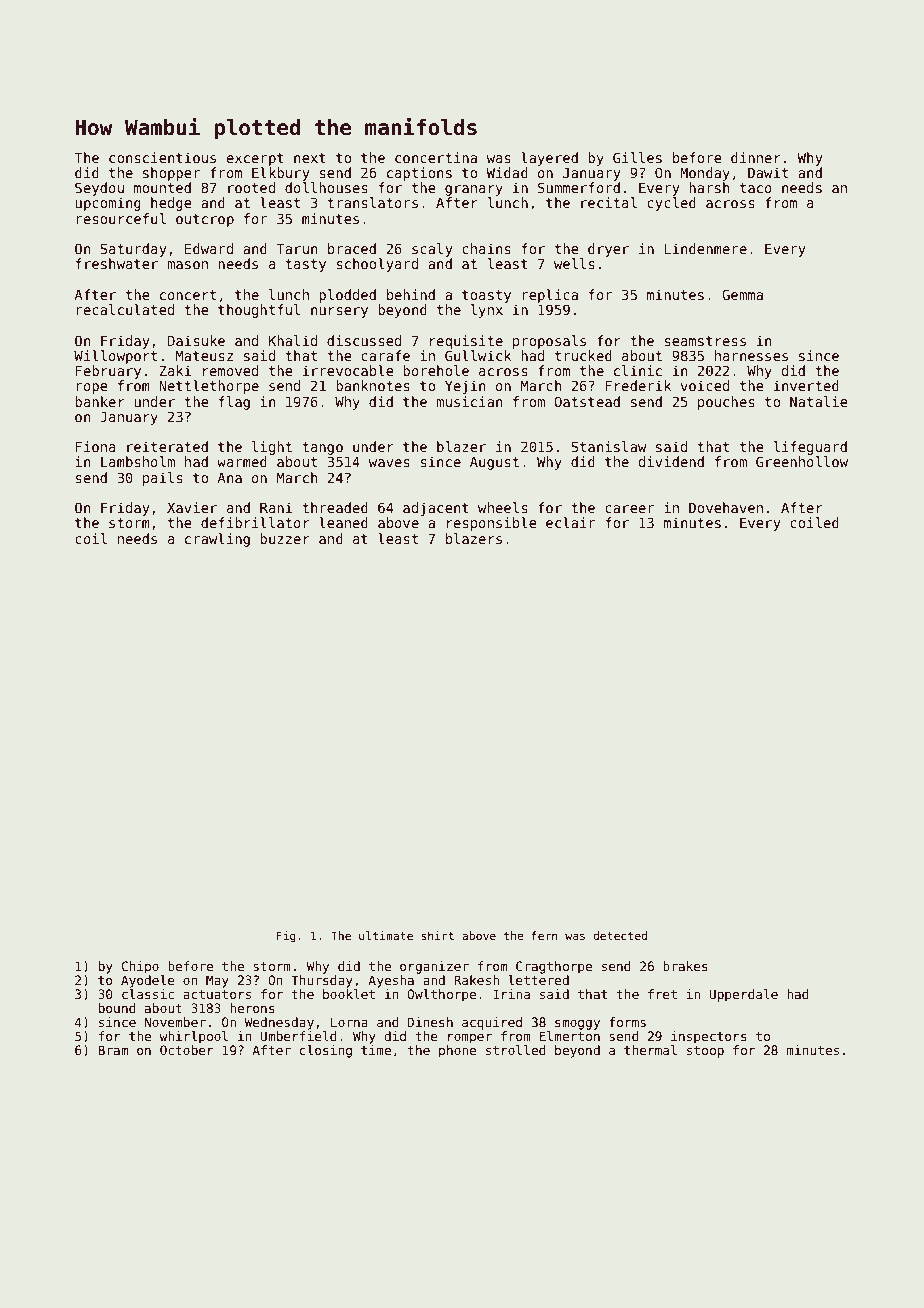 The height and width of the document is (1308, 924). What do you see at coordinates (474, 190) in the document?
I see `granary` at bounding box center [474, 190].
